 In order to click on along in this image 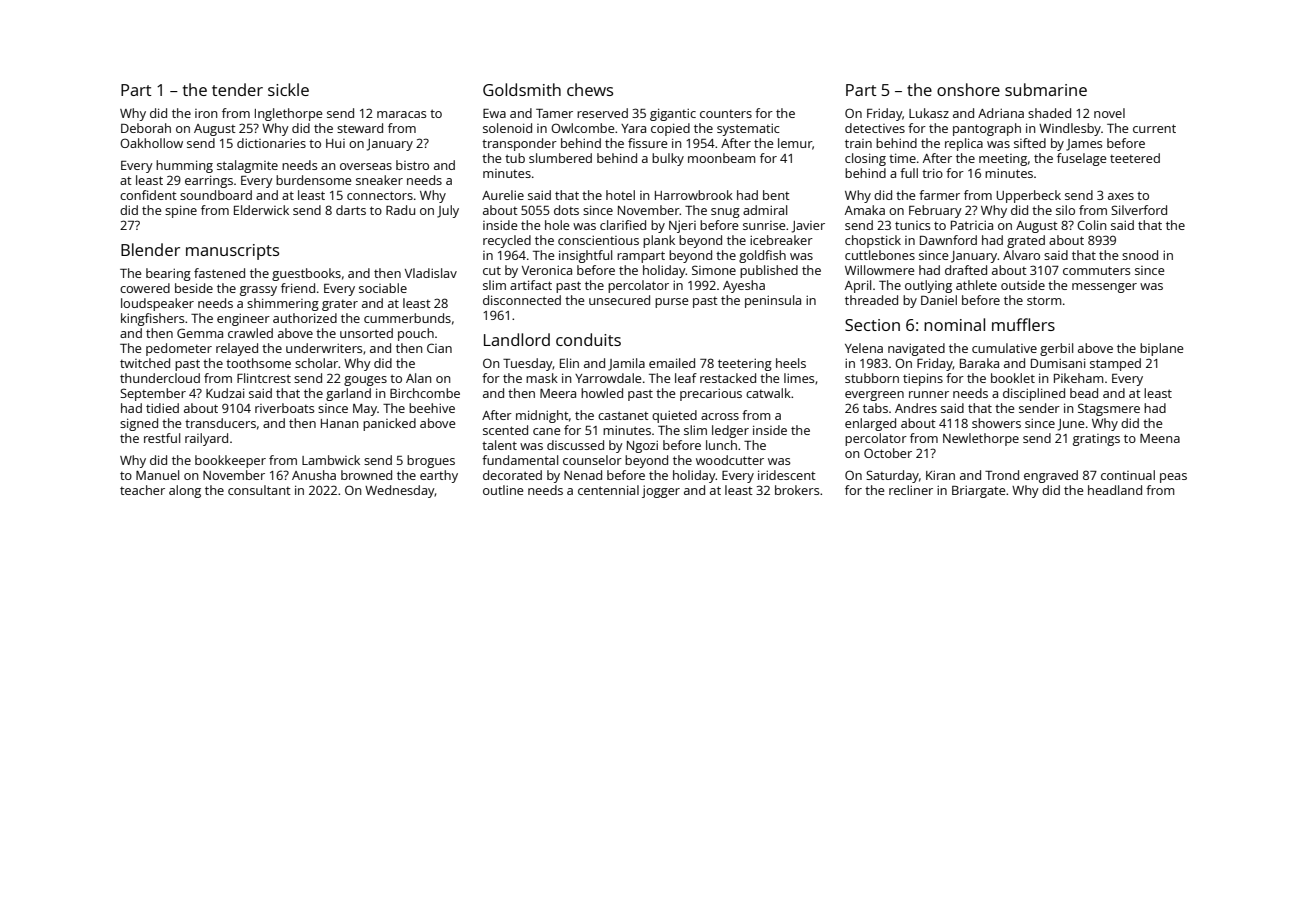, I will do `click(185, 491)`.
